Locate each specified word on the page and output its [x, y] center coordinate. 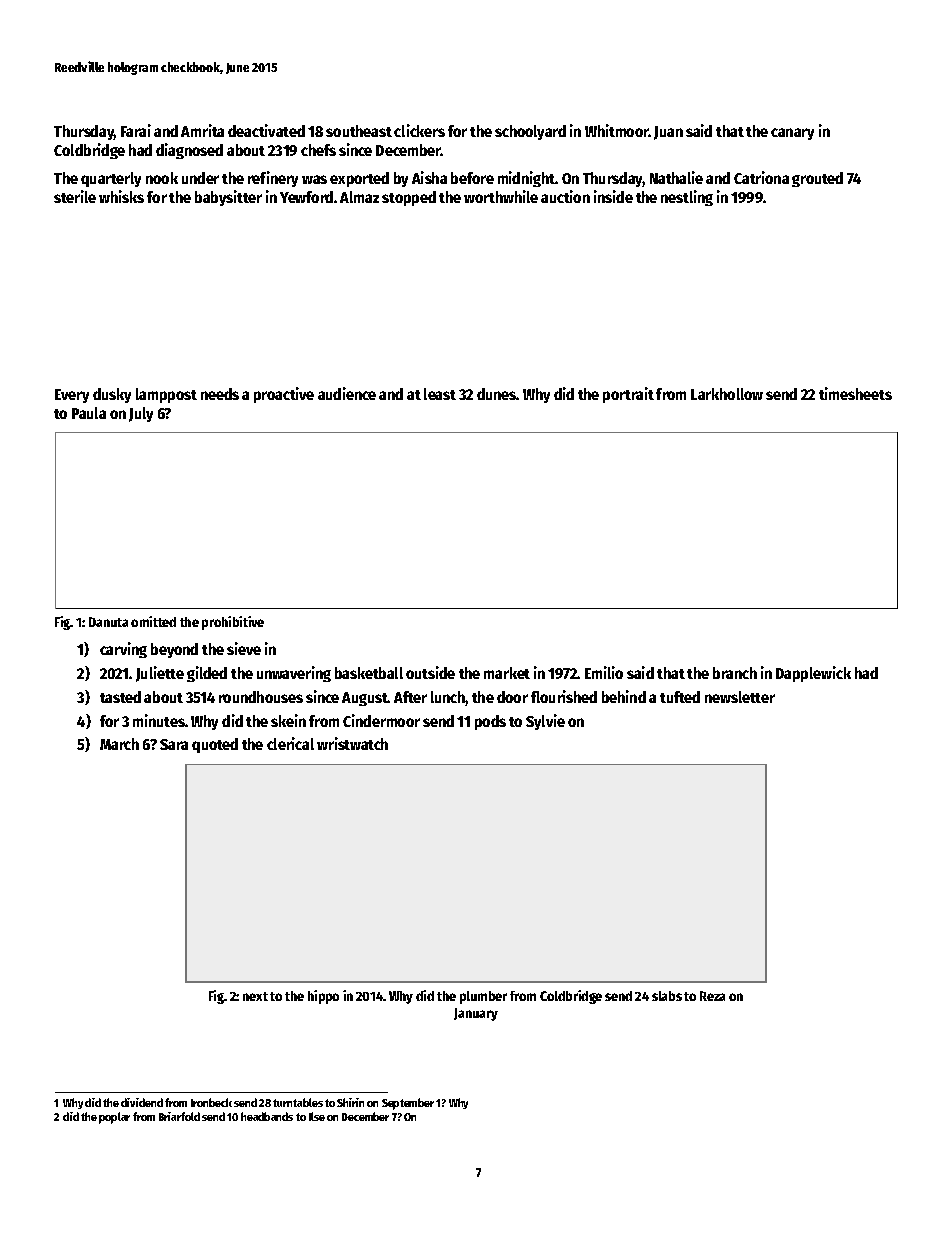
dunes [497, 394]
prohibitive [233, 623]
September [408, 1104]
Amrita [202, 130]
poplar [114, 1118]
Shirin [350, 1102]
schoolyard [530, 132]
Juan [668, 133]
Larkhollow [727, 394]
